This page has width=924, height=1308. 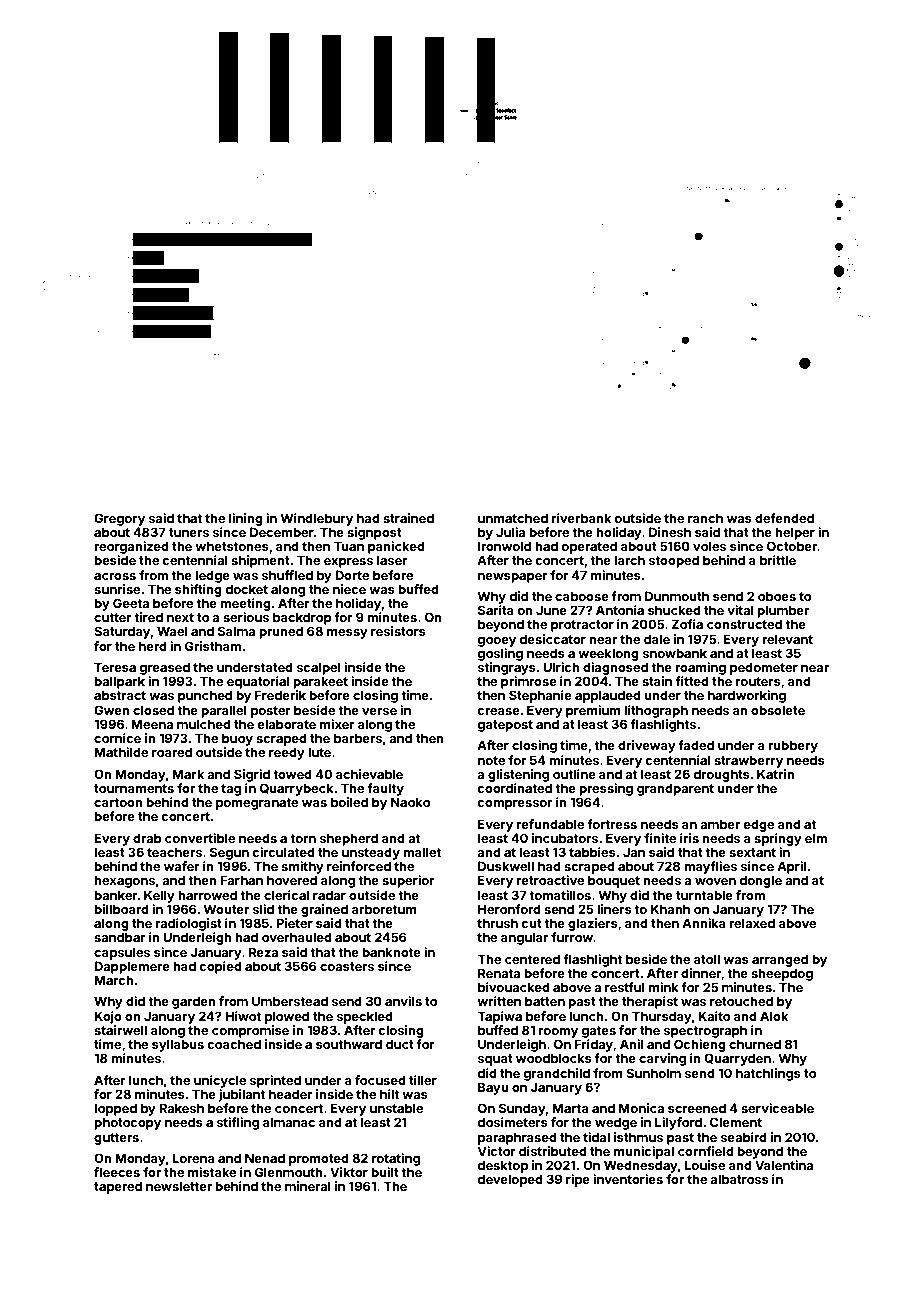 What do you see at coordinates (243, 1016) in the page?
I see `Hiwot` at bounding box center [243, 1016].
